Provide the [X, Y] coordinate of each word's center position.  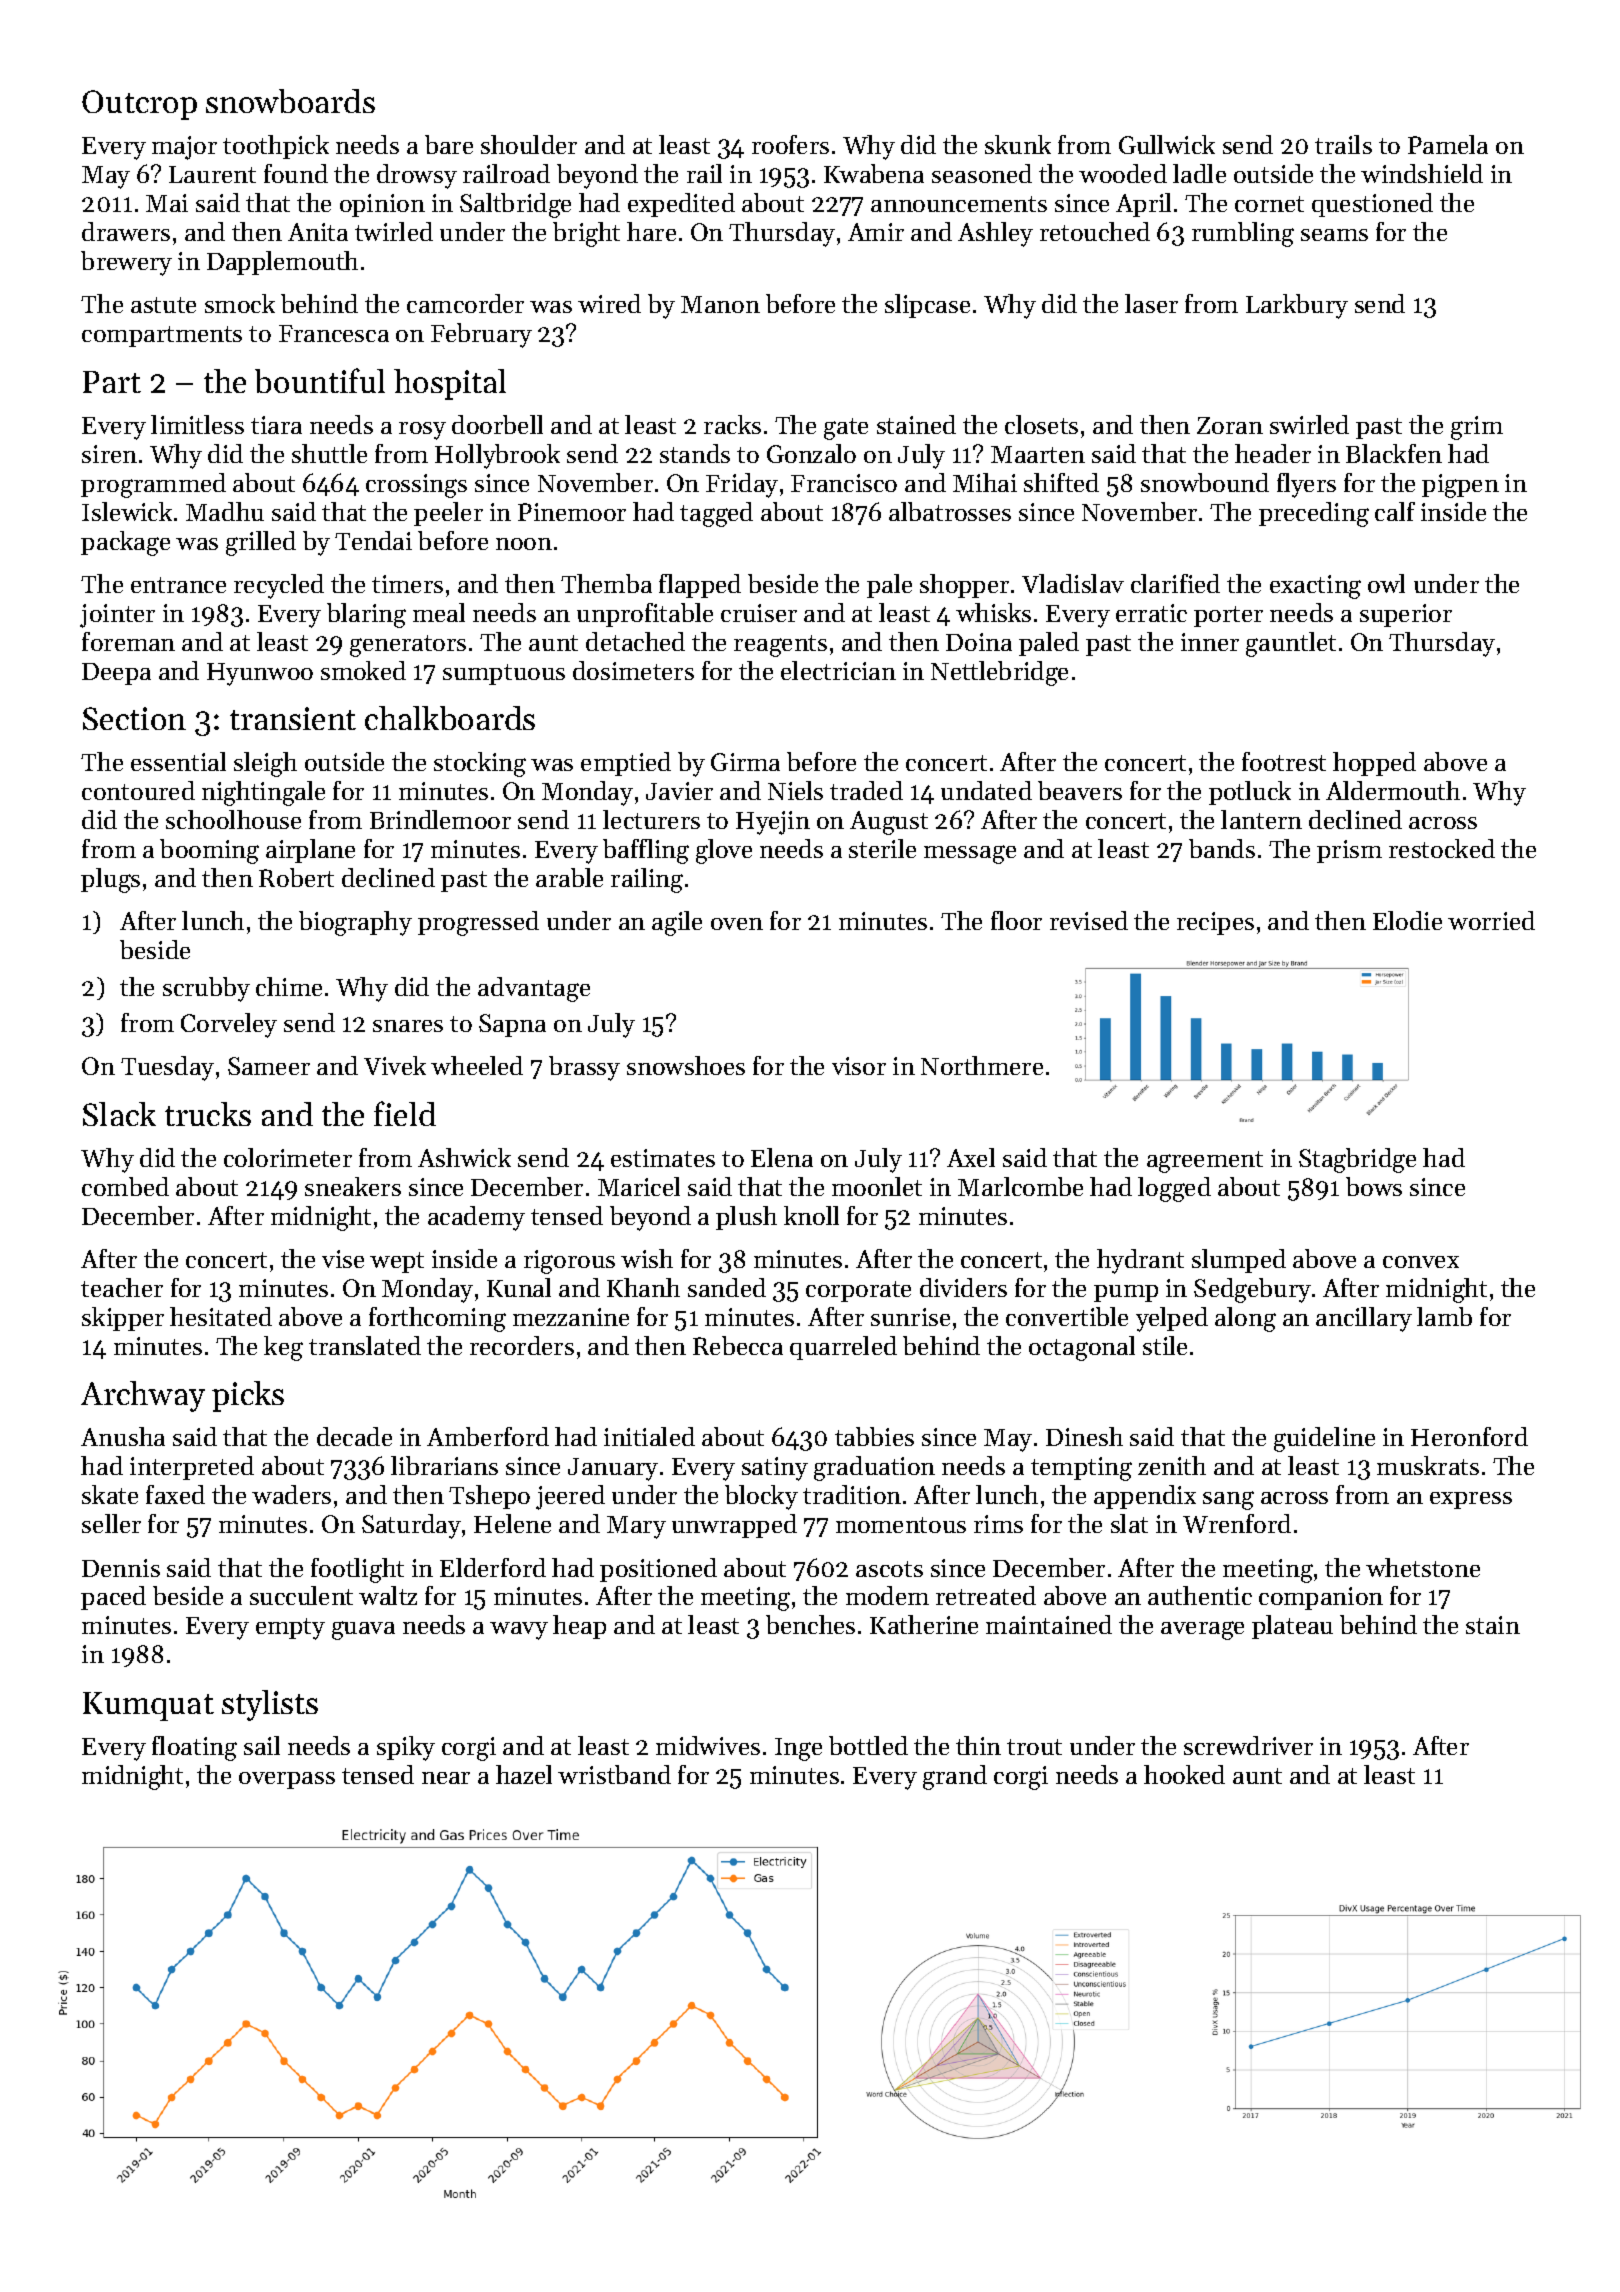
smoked [363, 670]
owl [1386, 583]
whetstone [1423, 1567]
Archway [143, 1396]
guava [363, 1630]
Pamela [1448, 144]
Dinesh [1084, 1436]
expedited [681, 205]
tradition [852, 1494]
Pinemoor [572, 512]
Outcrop [139, 105]
